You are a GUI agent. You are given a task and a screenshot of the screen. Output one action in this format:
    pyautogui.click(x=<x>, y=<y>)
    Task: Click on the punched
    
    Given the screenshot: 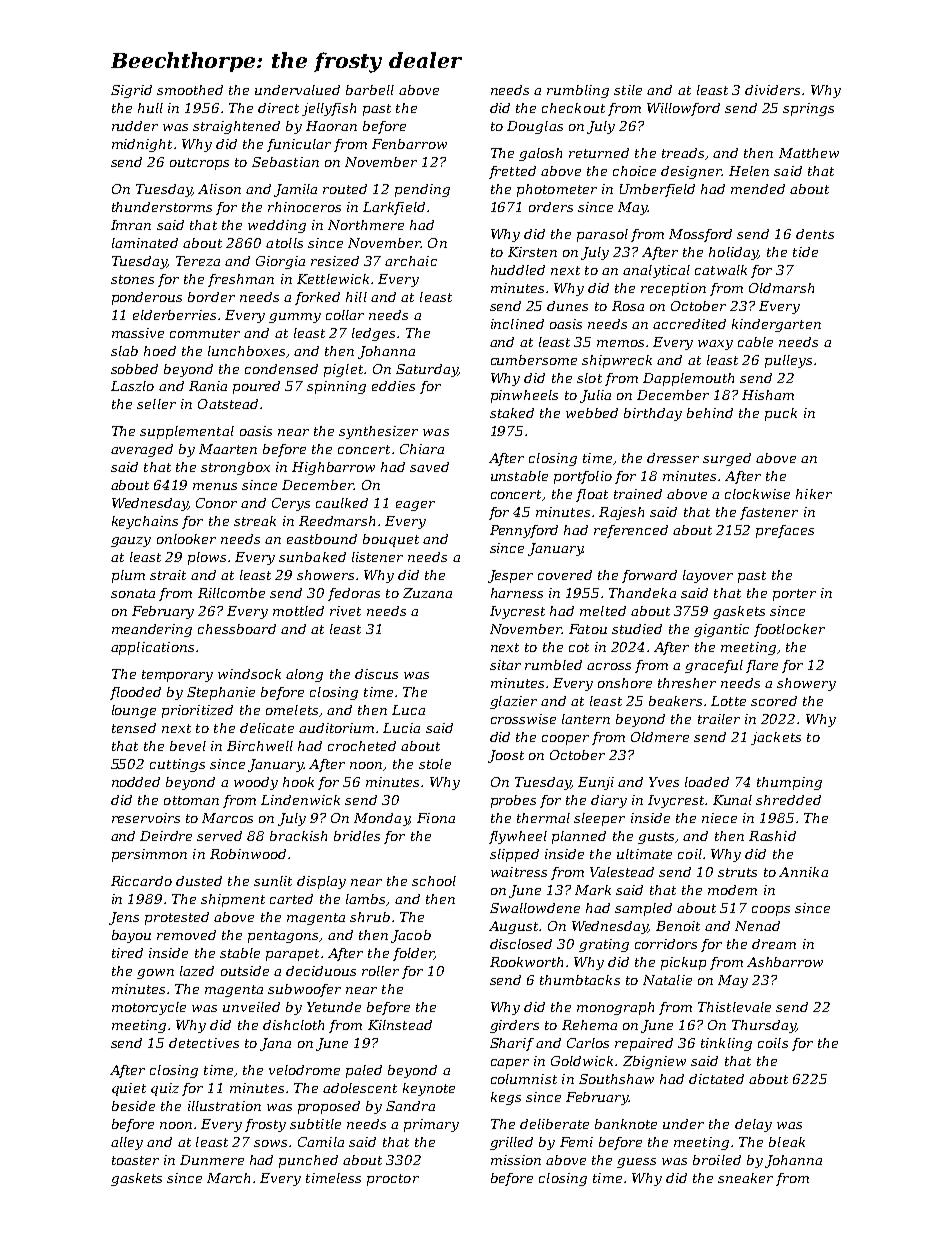 What is the action you would take?
    pyautogui.click(x=308, y=1161)
